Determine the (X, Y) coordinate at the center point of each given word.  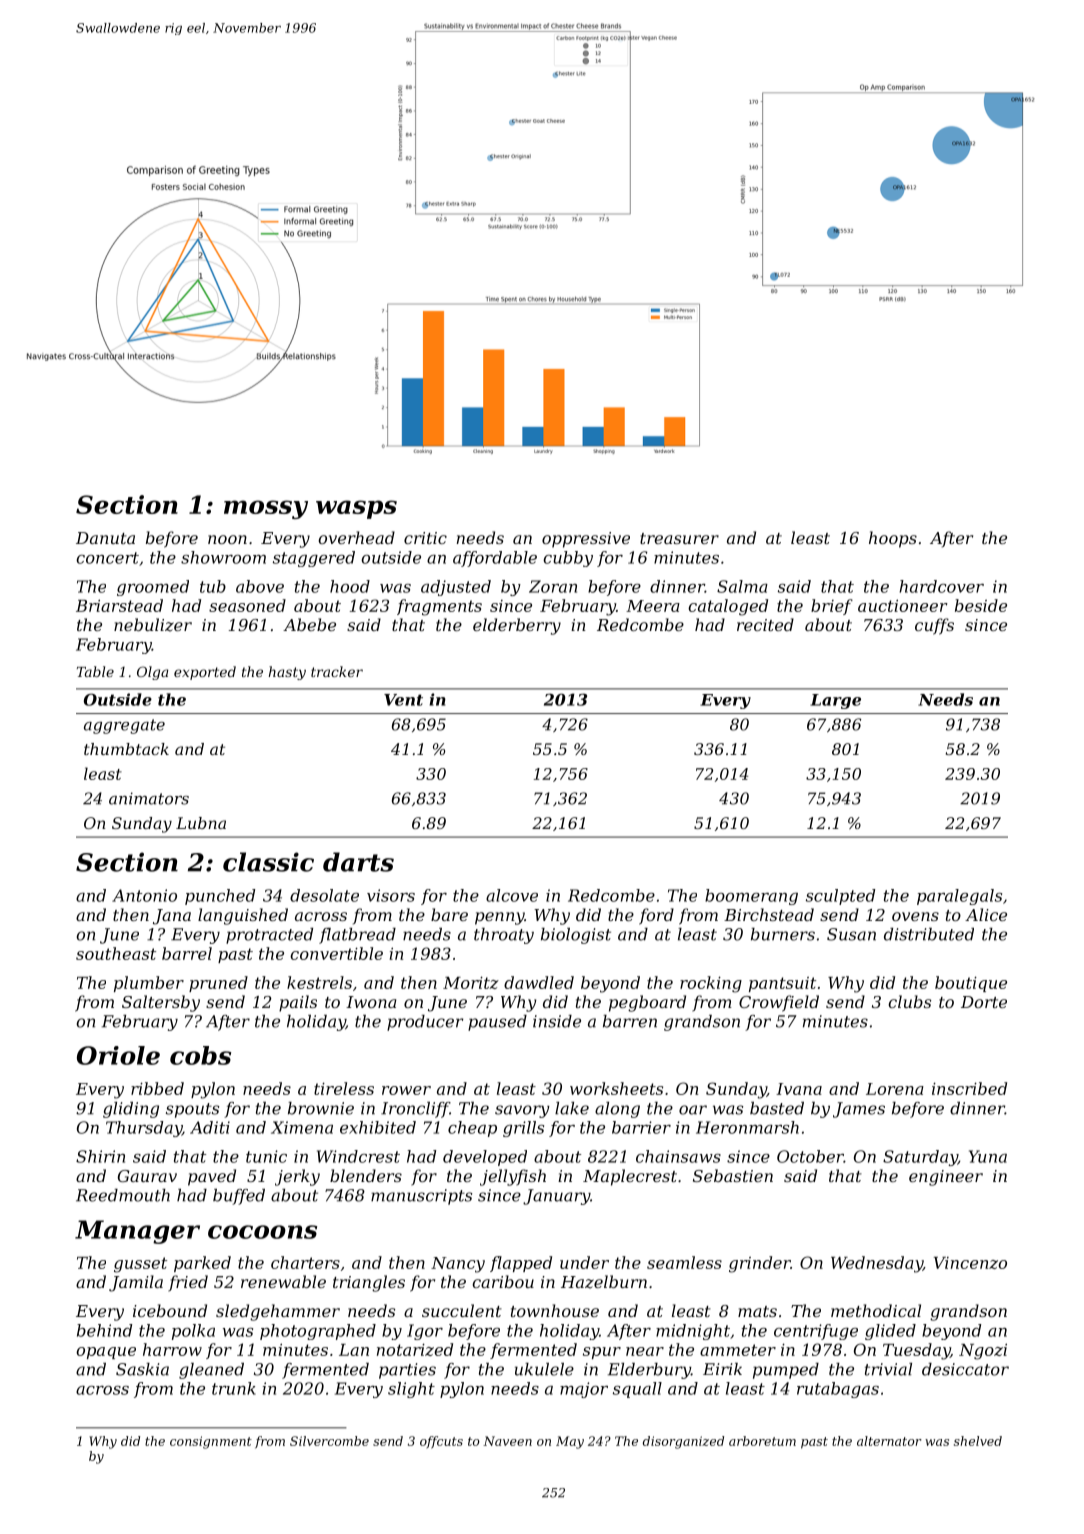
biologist (576, 936)
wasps (356, 509)
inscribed (969, 1088)
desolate (324, 895)
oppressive (586, 540)
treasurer (679, 538)
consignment (211, 1442)
